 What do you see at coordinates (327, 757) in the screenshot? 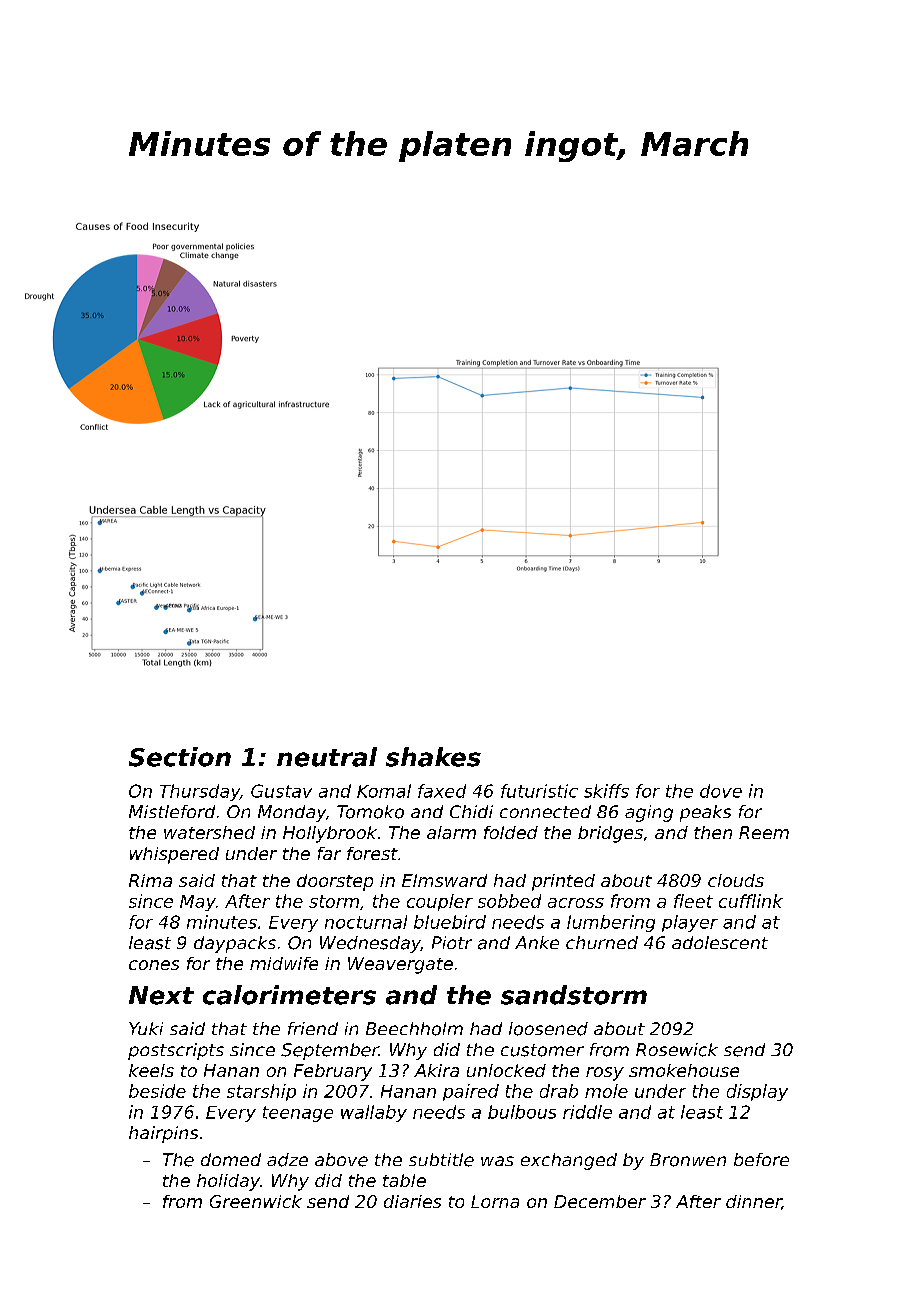
I see `neutral` at bounding box center [327, 757].
